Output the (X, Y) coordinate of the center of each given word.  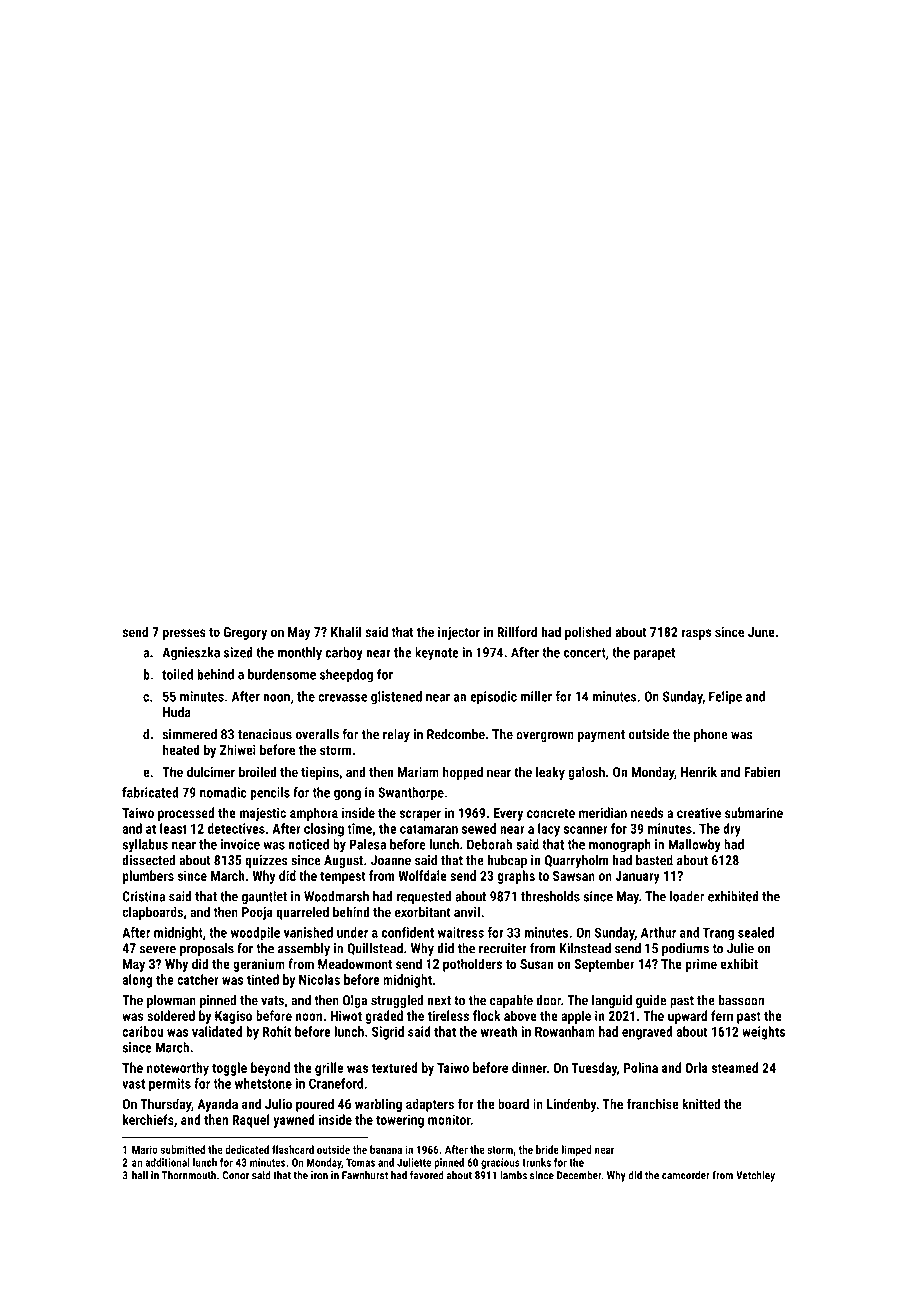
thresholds (550, 896)
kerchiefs (148, 1119)
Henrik (699, 771)
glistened (396, 698)
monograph (620, 846)
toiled (177, 674)
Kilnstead (585, 948)
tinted (263, 979)
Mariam (418, 772)
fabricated (150, 792)
